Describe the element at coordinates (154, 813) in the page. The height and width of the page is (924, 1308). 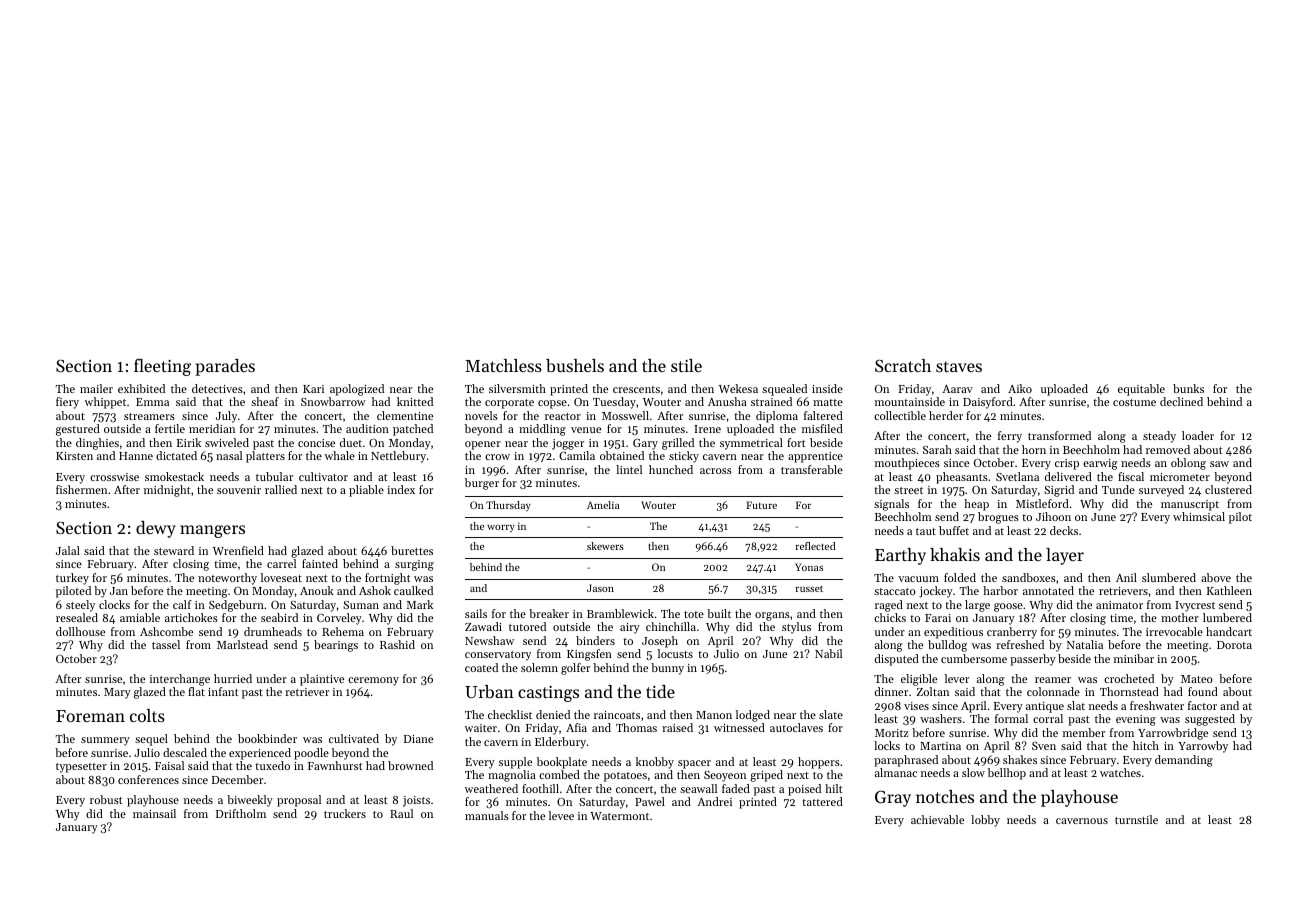
I see `mainsail` at that location.
